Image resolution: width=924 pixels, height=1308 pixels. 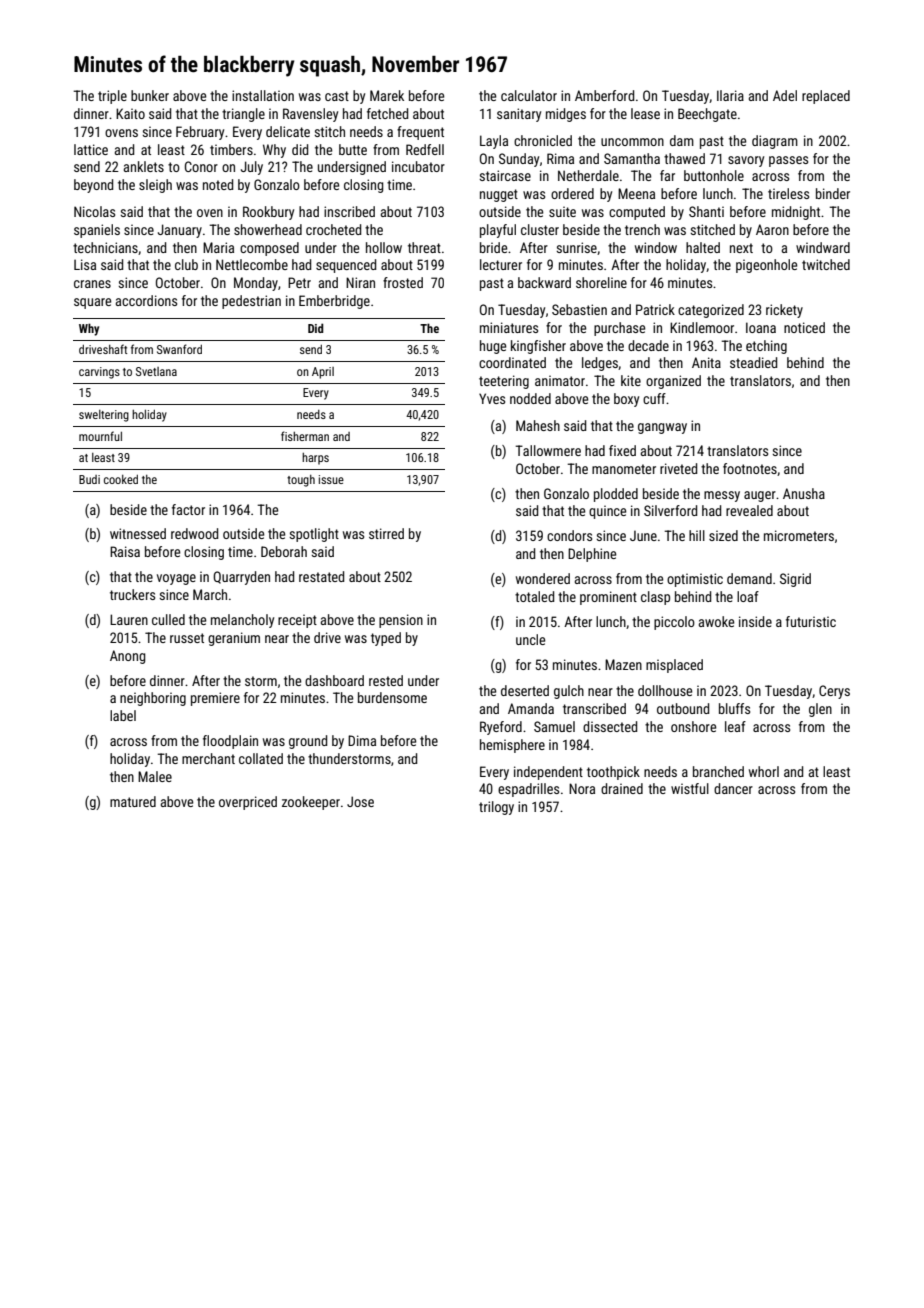 What do you see at coordinates (334, 302) in the screenshot?
I see `Emberbridge` at bounding box center [334, 302].
